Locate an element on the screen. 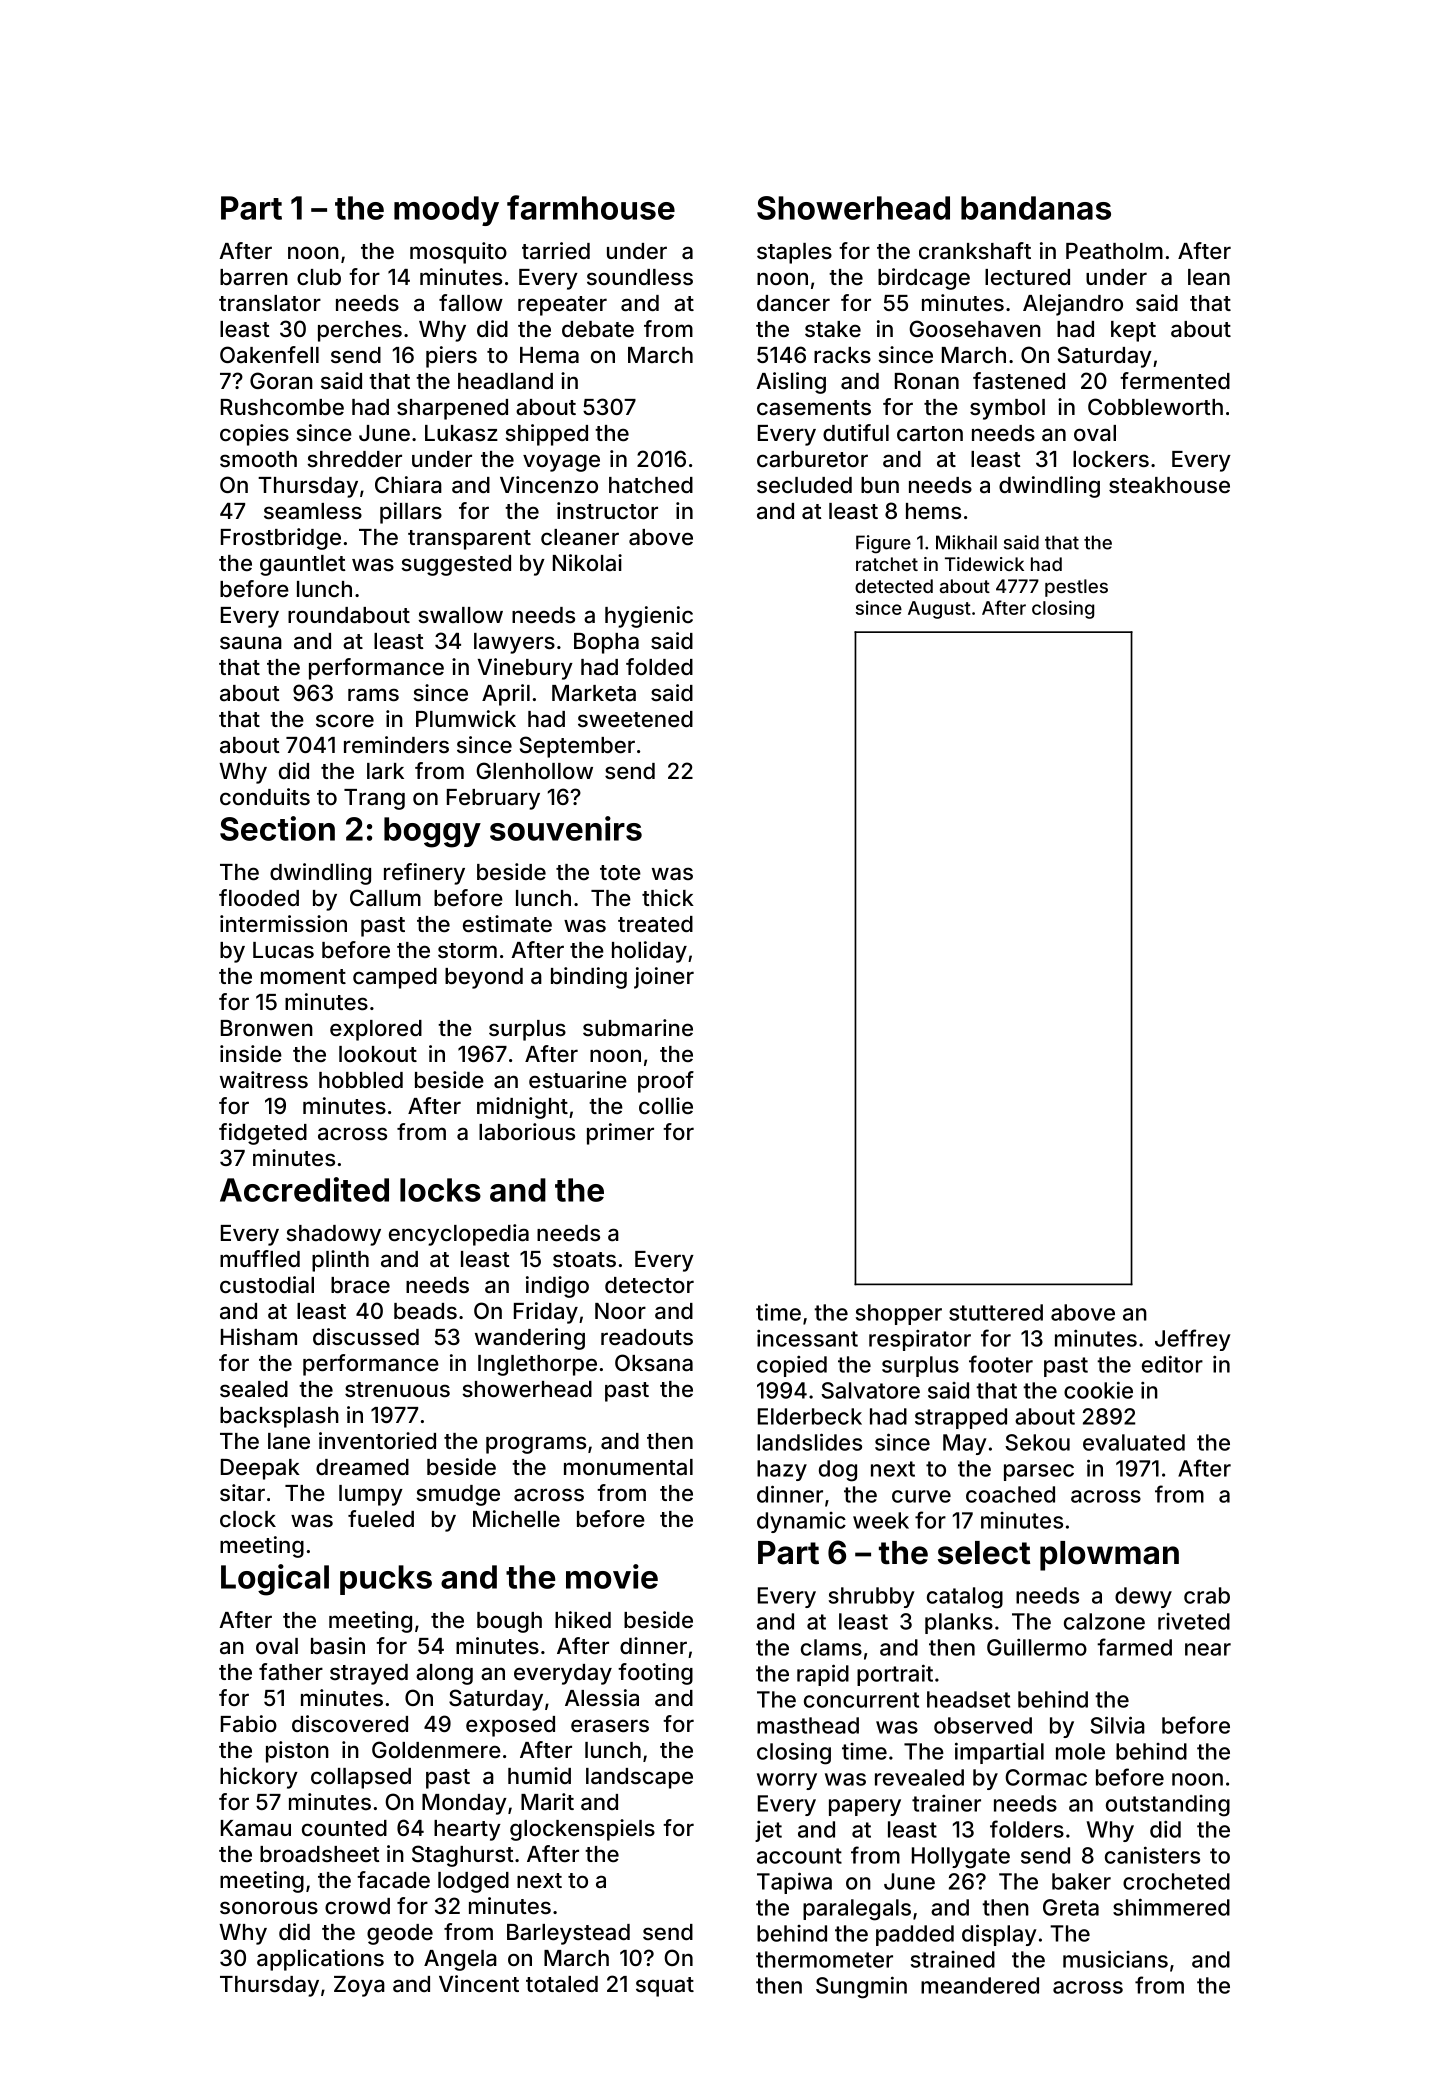 The height and width of the screenshot is (2100, 1450). staples is located at coordinates (794, 253).
